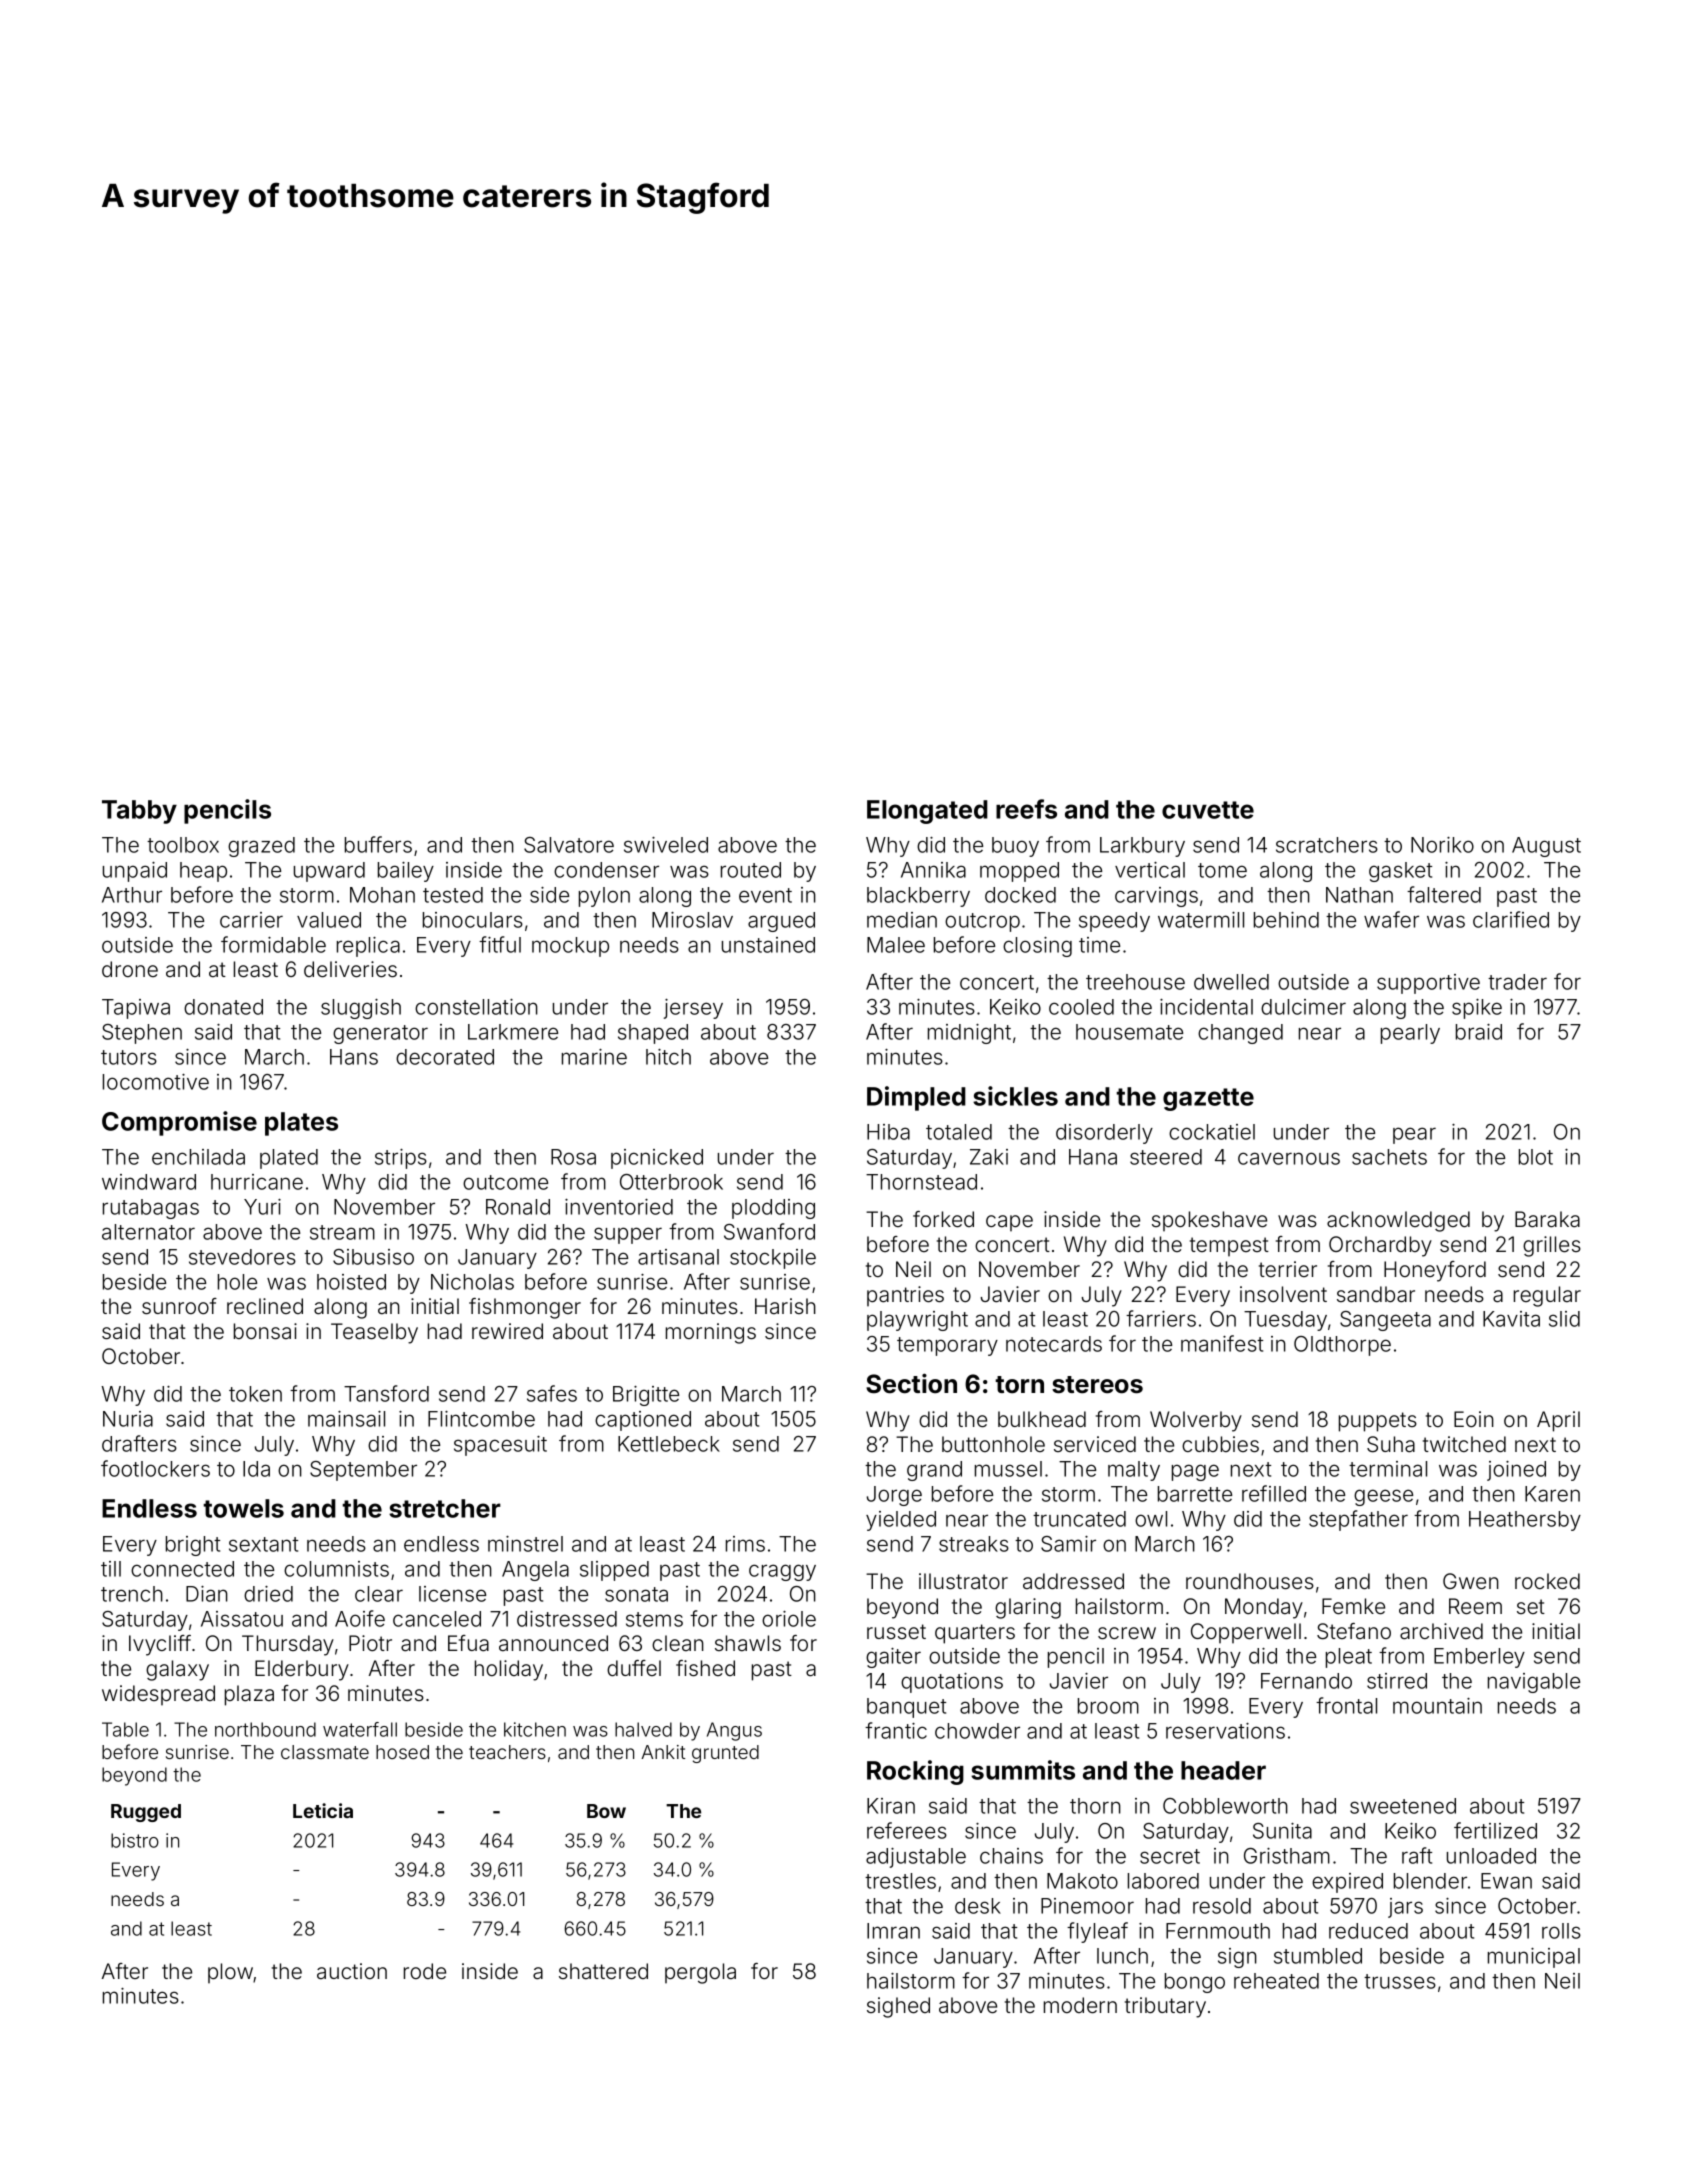 The width and height of the screenshot is (1683, 2178). I want to click on Tabby, so click(139, 812).
